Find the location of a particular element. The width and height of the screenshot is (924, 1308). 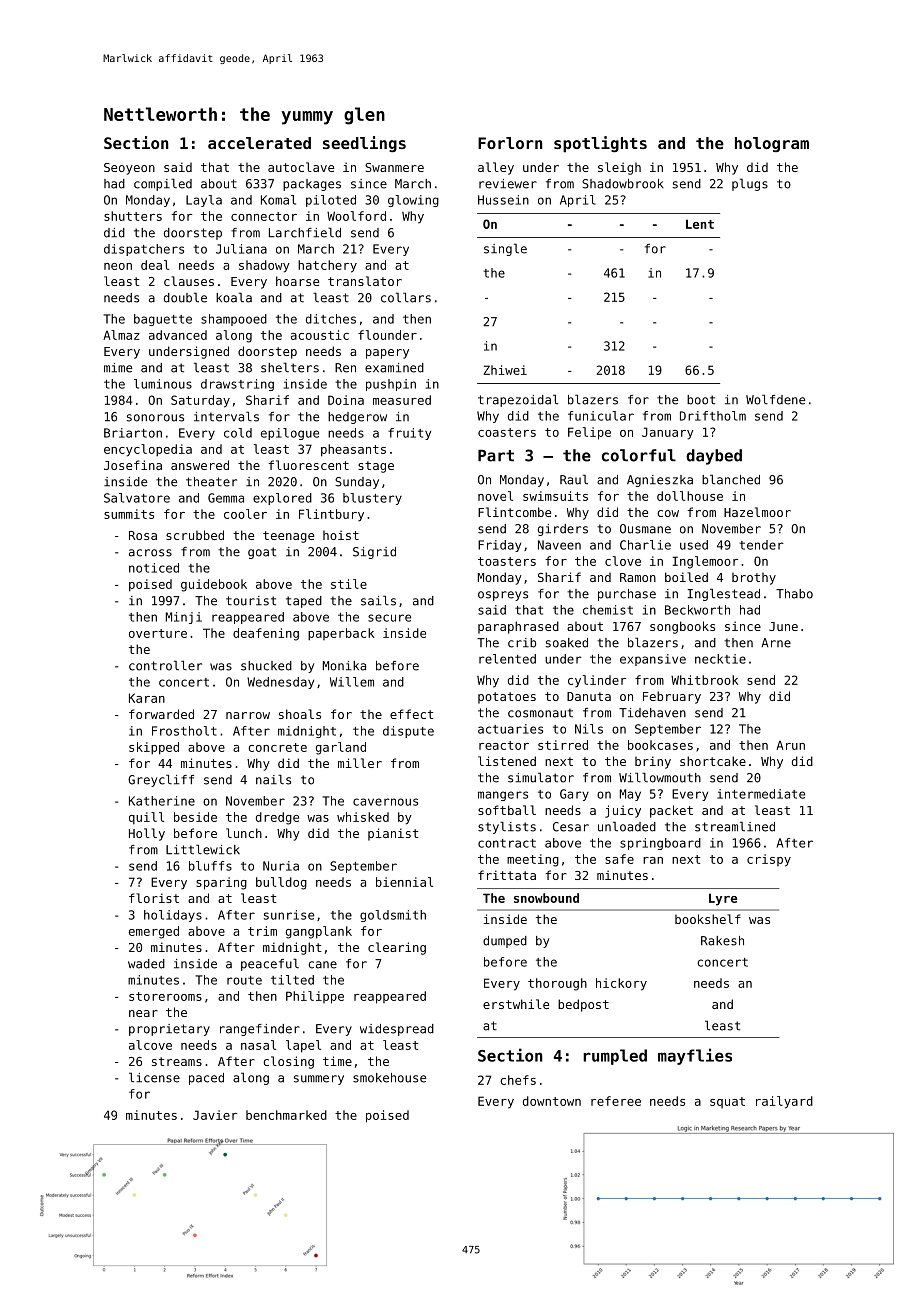

cavernous is located at coordinates (385, 802).
